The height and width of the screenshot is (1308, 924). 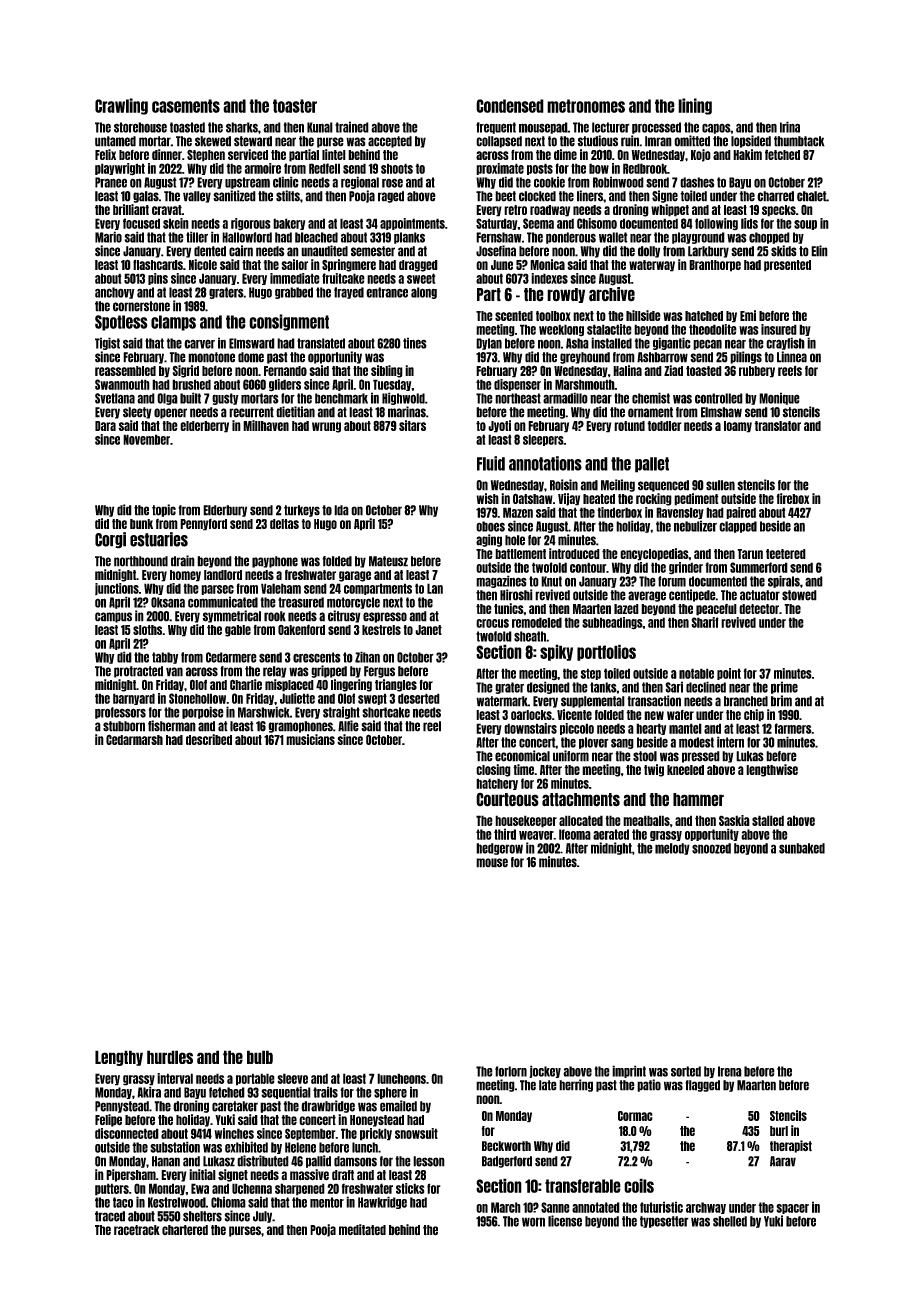 I want to click on fisherman, so click(x=172, y=726).
